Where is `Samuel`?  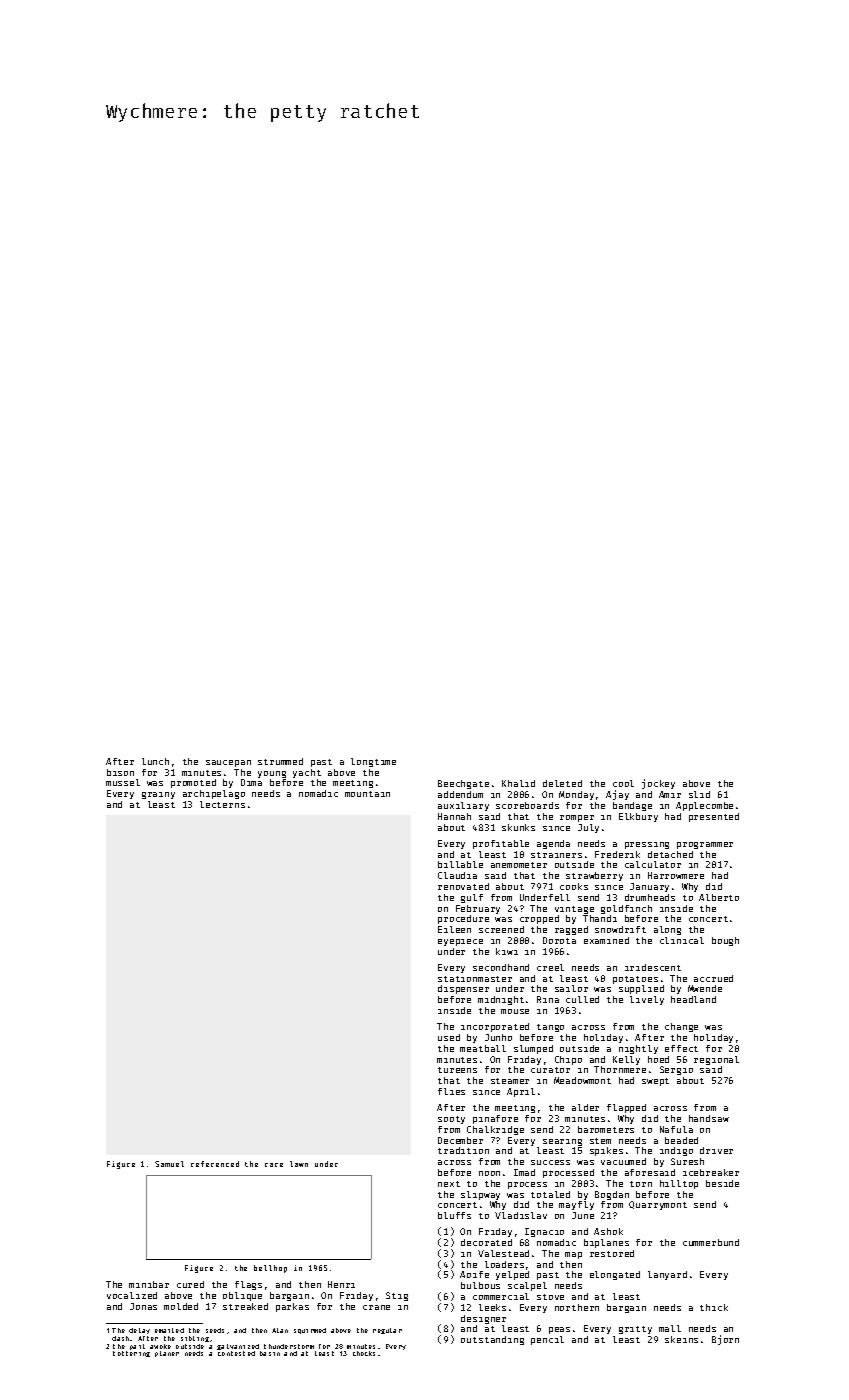 Samuel is located at coordinates (169, 1164).
